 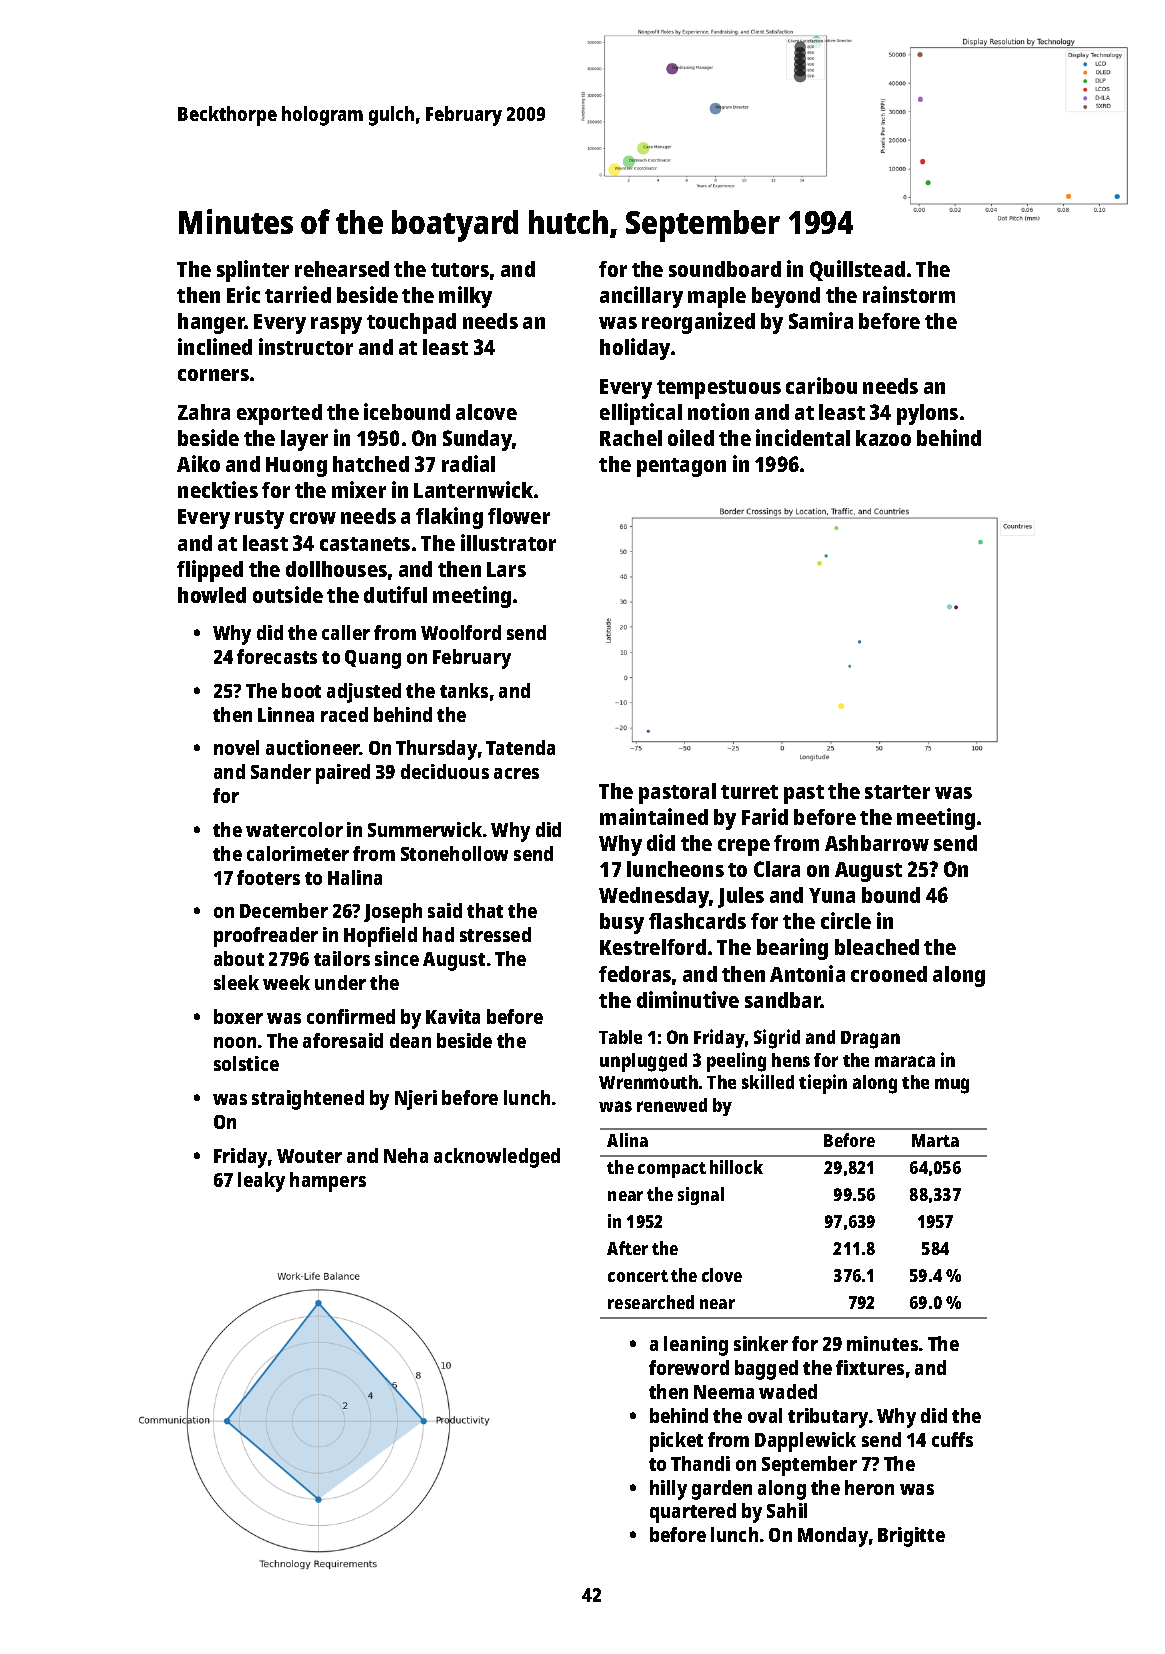 What do you see at coordinates (328, 1182) in the document?
I see `hampers` at bounding box center [328, 1182].
